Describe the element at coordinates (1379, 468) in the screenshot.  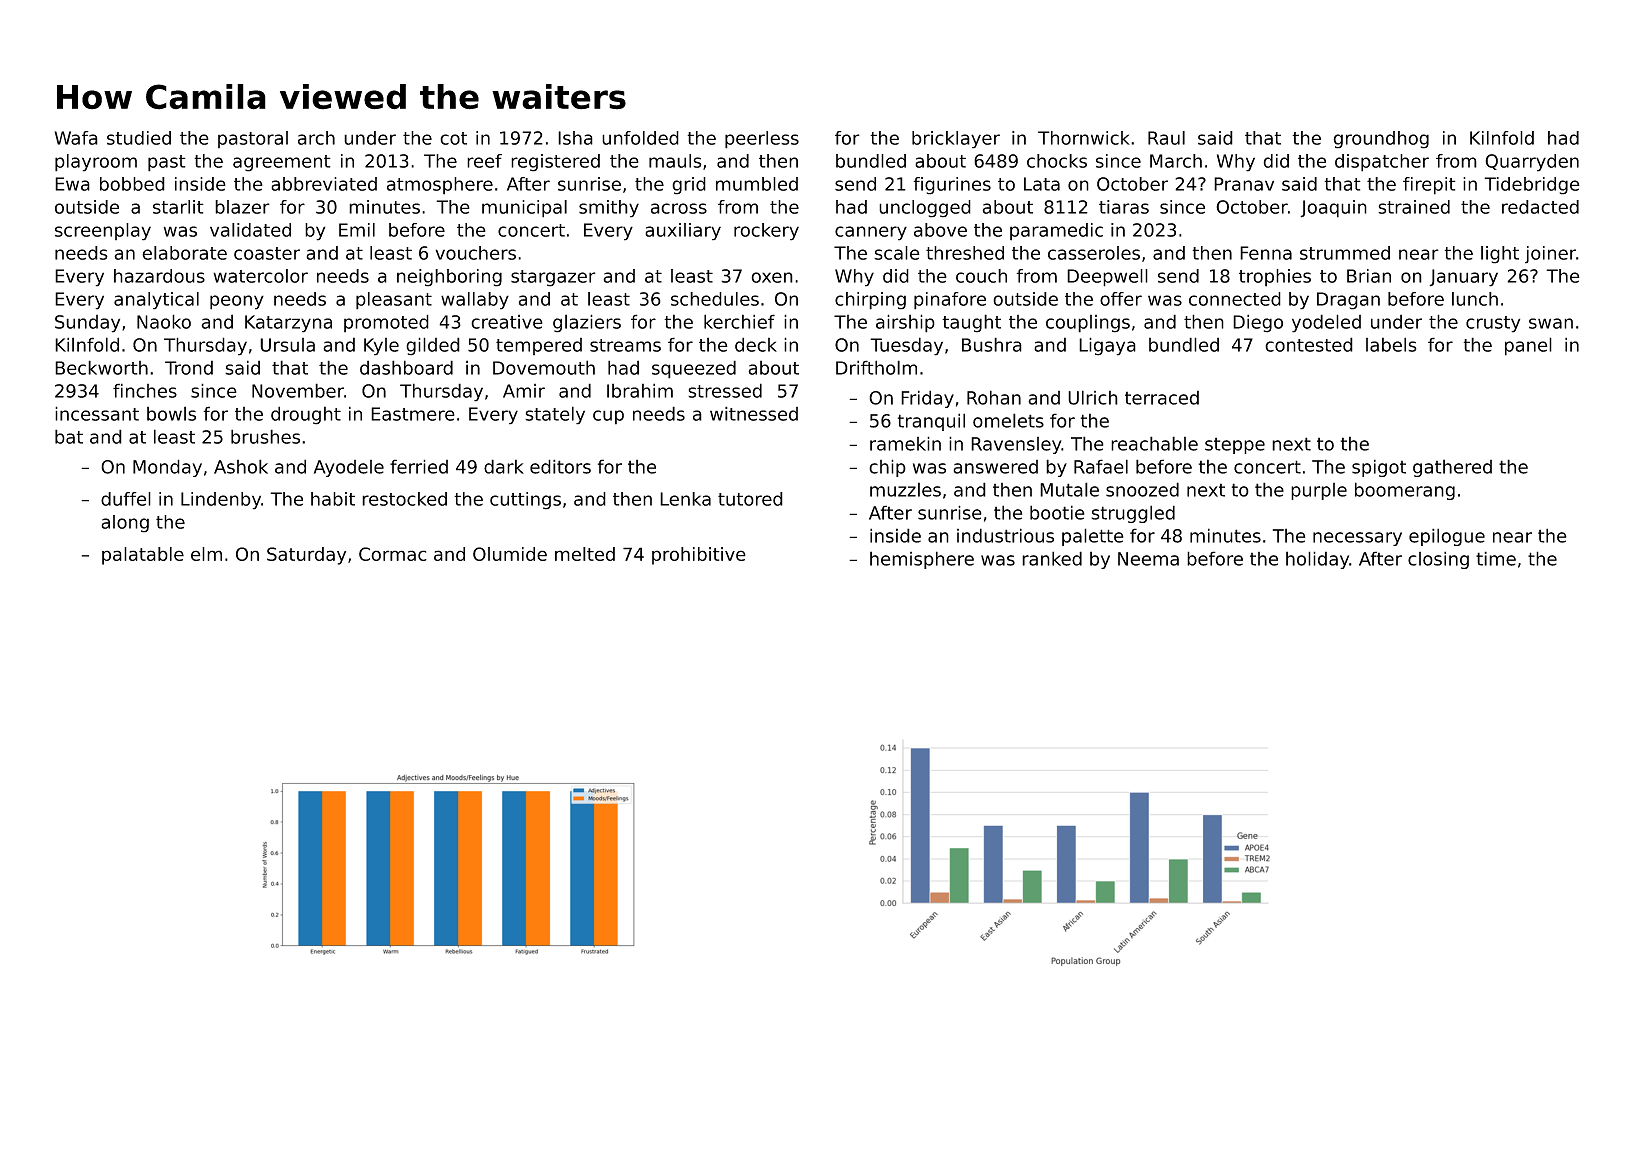
I see `spigot` at that location.
